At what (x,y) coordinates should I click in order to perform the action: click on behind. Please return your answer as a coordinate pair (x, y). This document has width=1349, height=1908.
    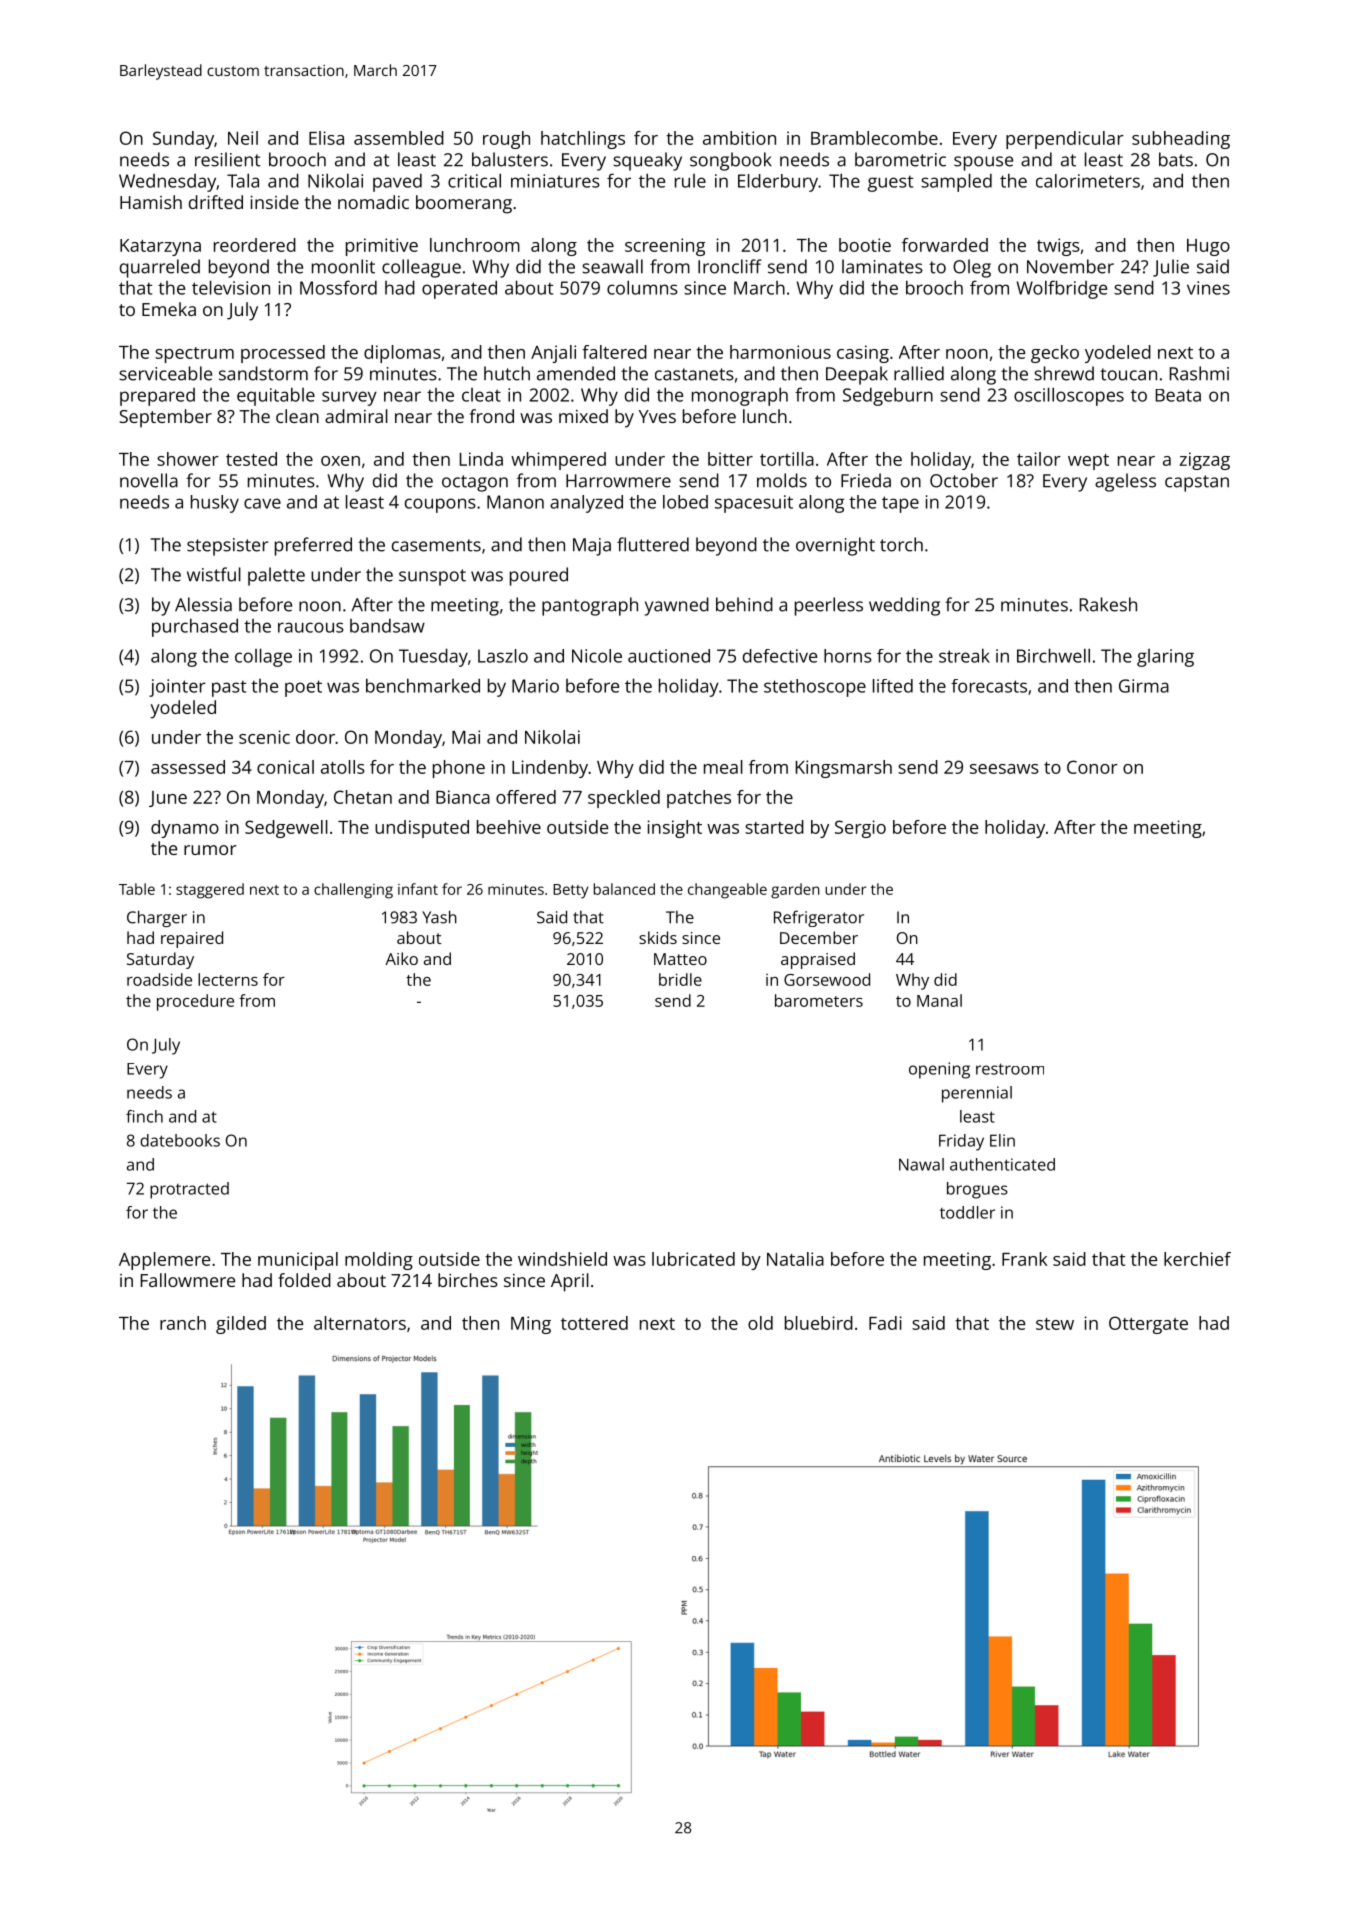
    Looking at the image, I should click on (744, 604).
